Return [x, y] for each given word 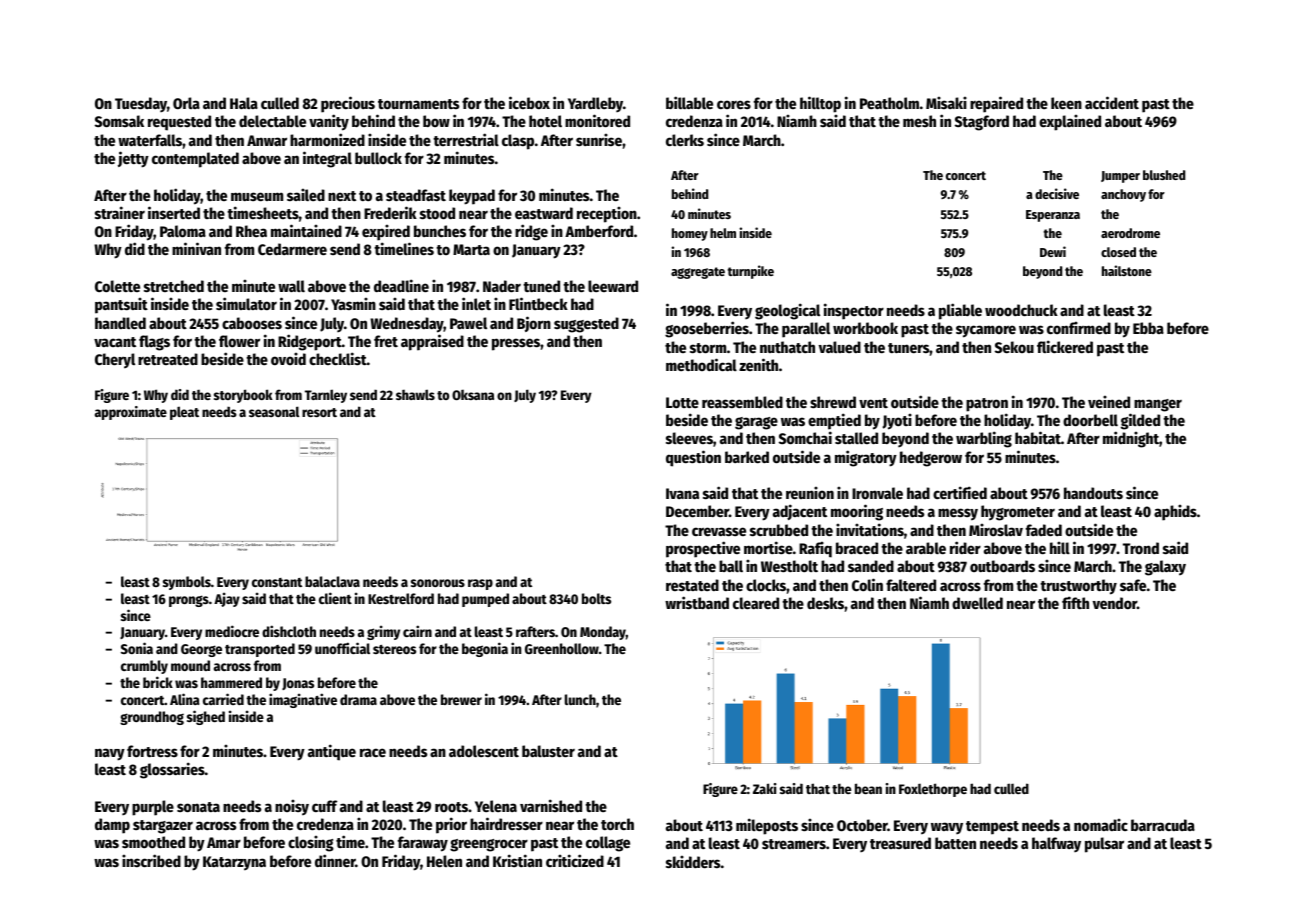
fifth [1075, 602]
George [201, 650]
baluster [548, 751]
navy [110, 754]
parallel [806, 330]
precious [348, 104]
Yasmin [353, 303]
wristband [697, 602]
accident [1112, 102]
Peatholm [889, 103]
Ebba [1148, 328]
